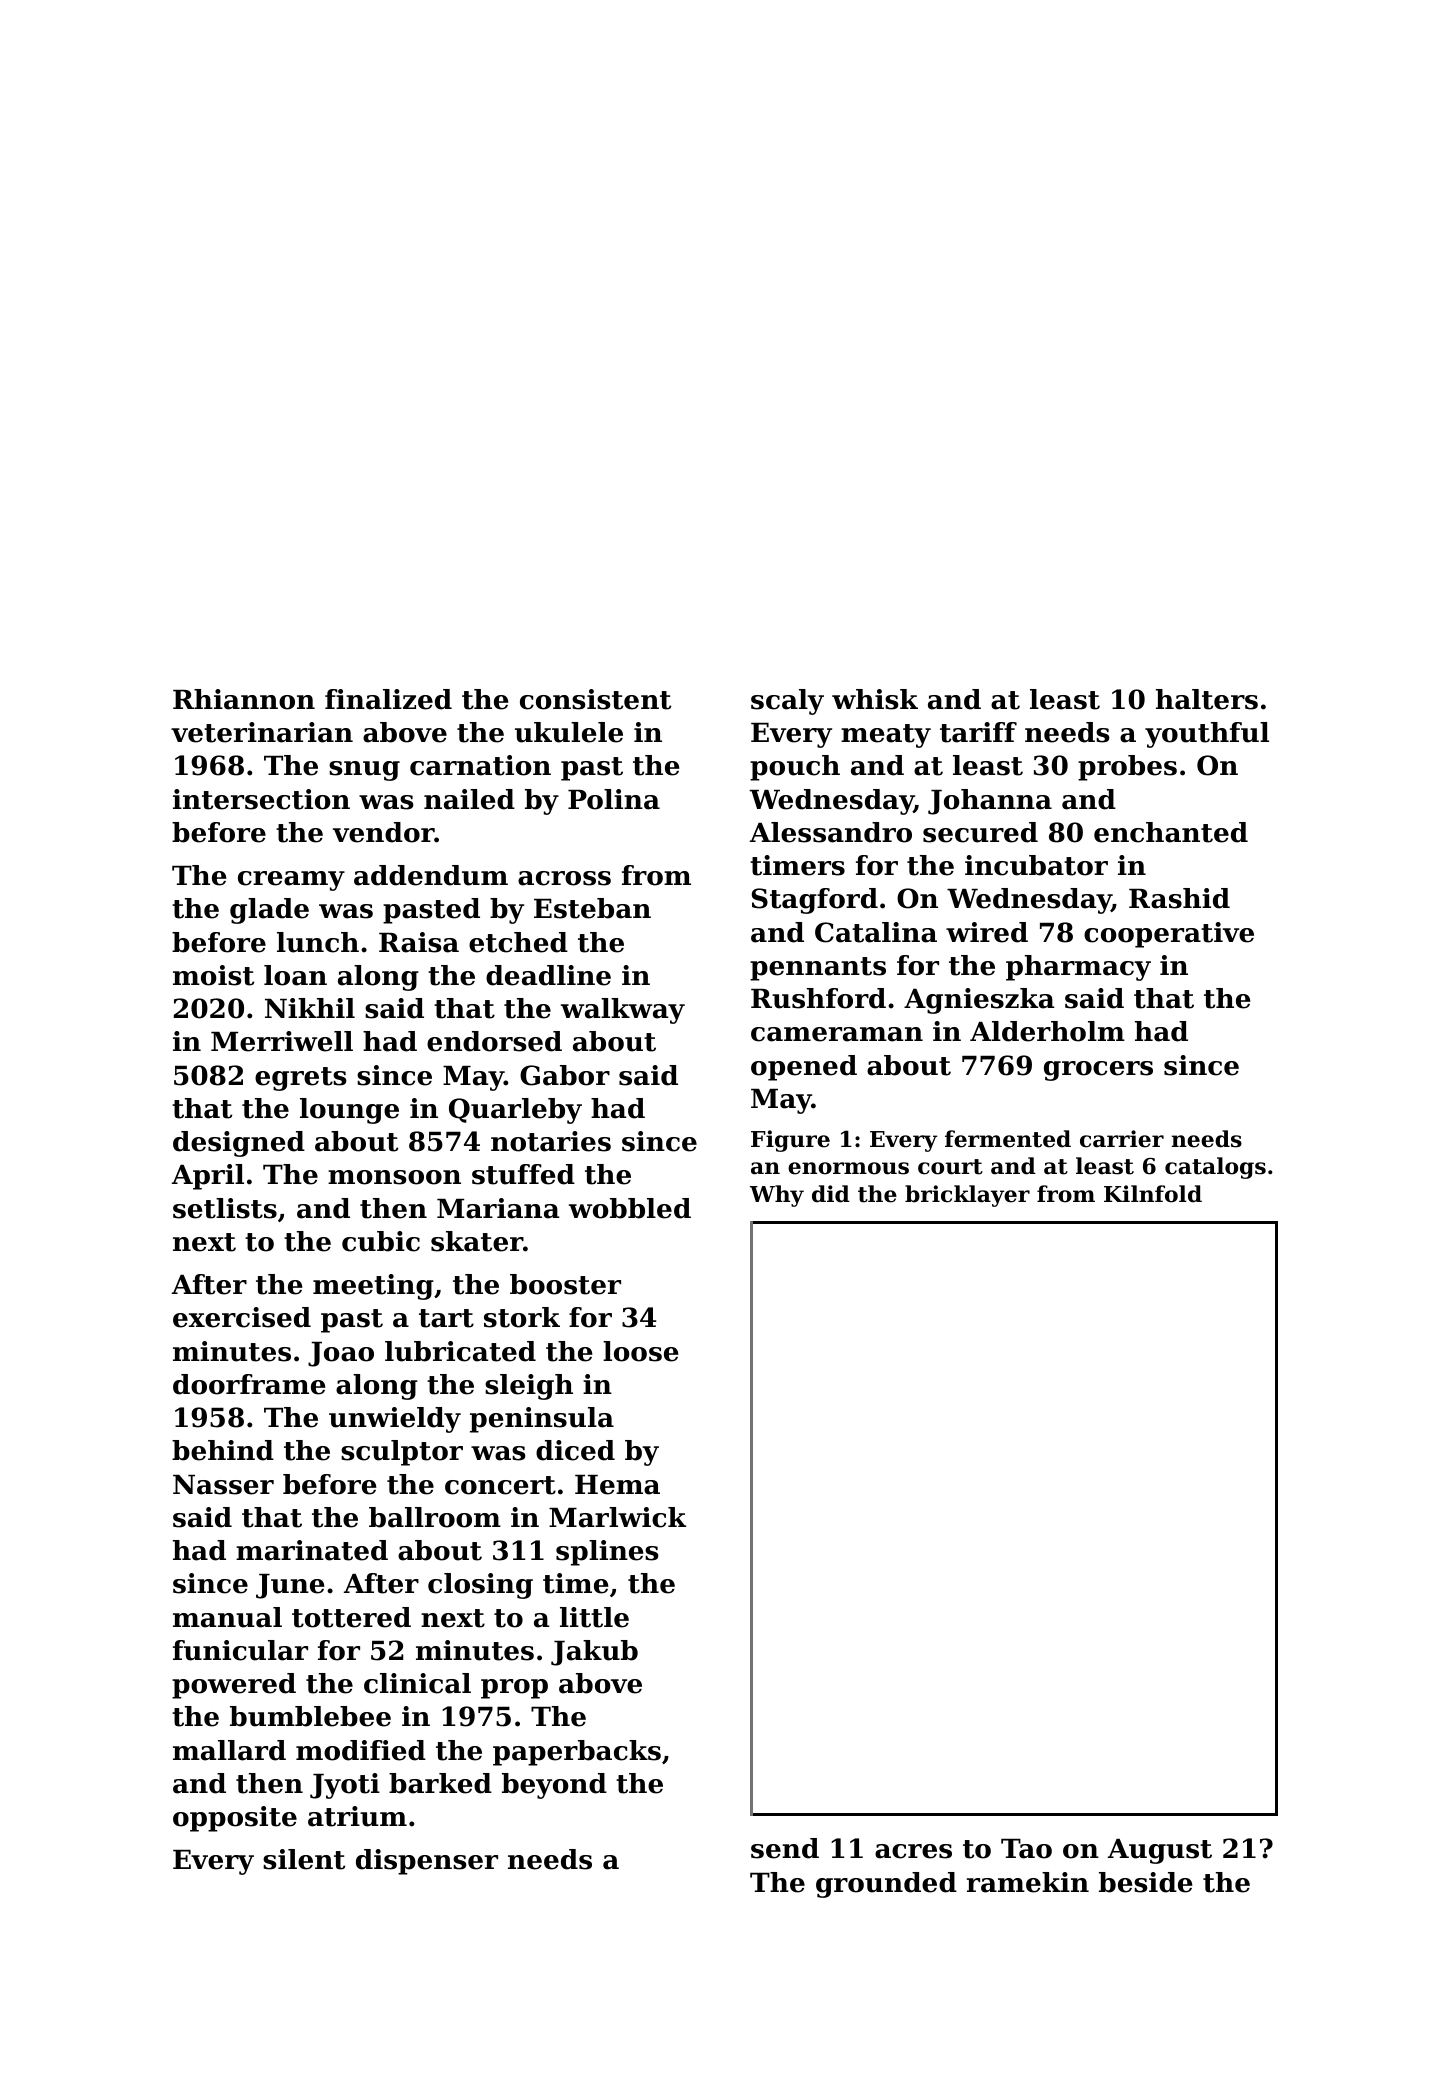 The height and width of the document is (2100, 1450). I want to click on beside, so click(1145, 1882).
